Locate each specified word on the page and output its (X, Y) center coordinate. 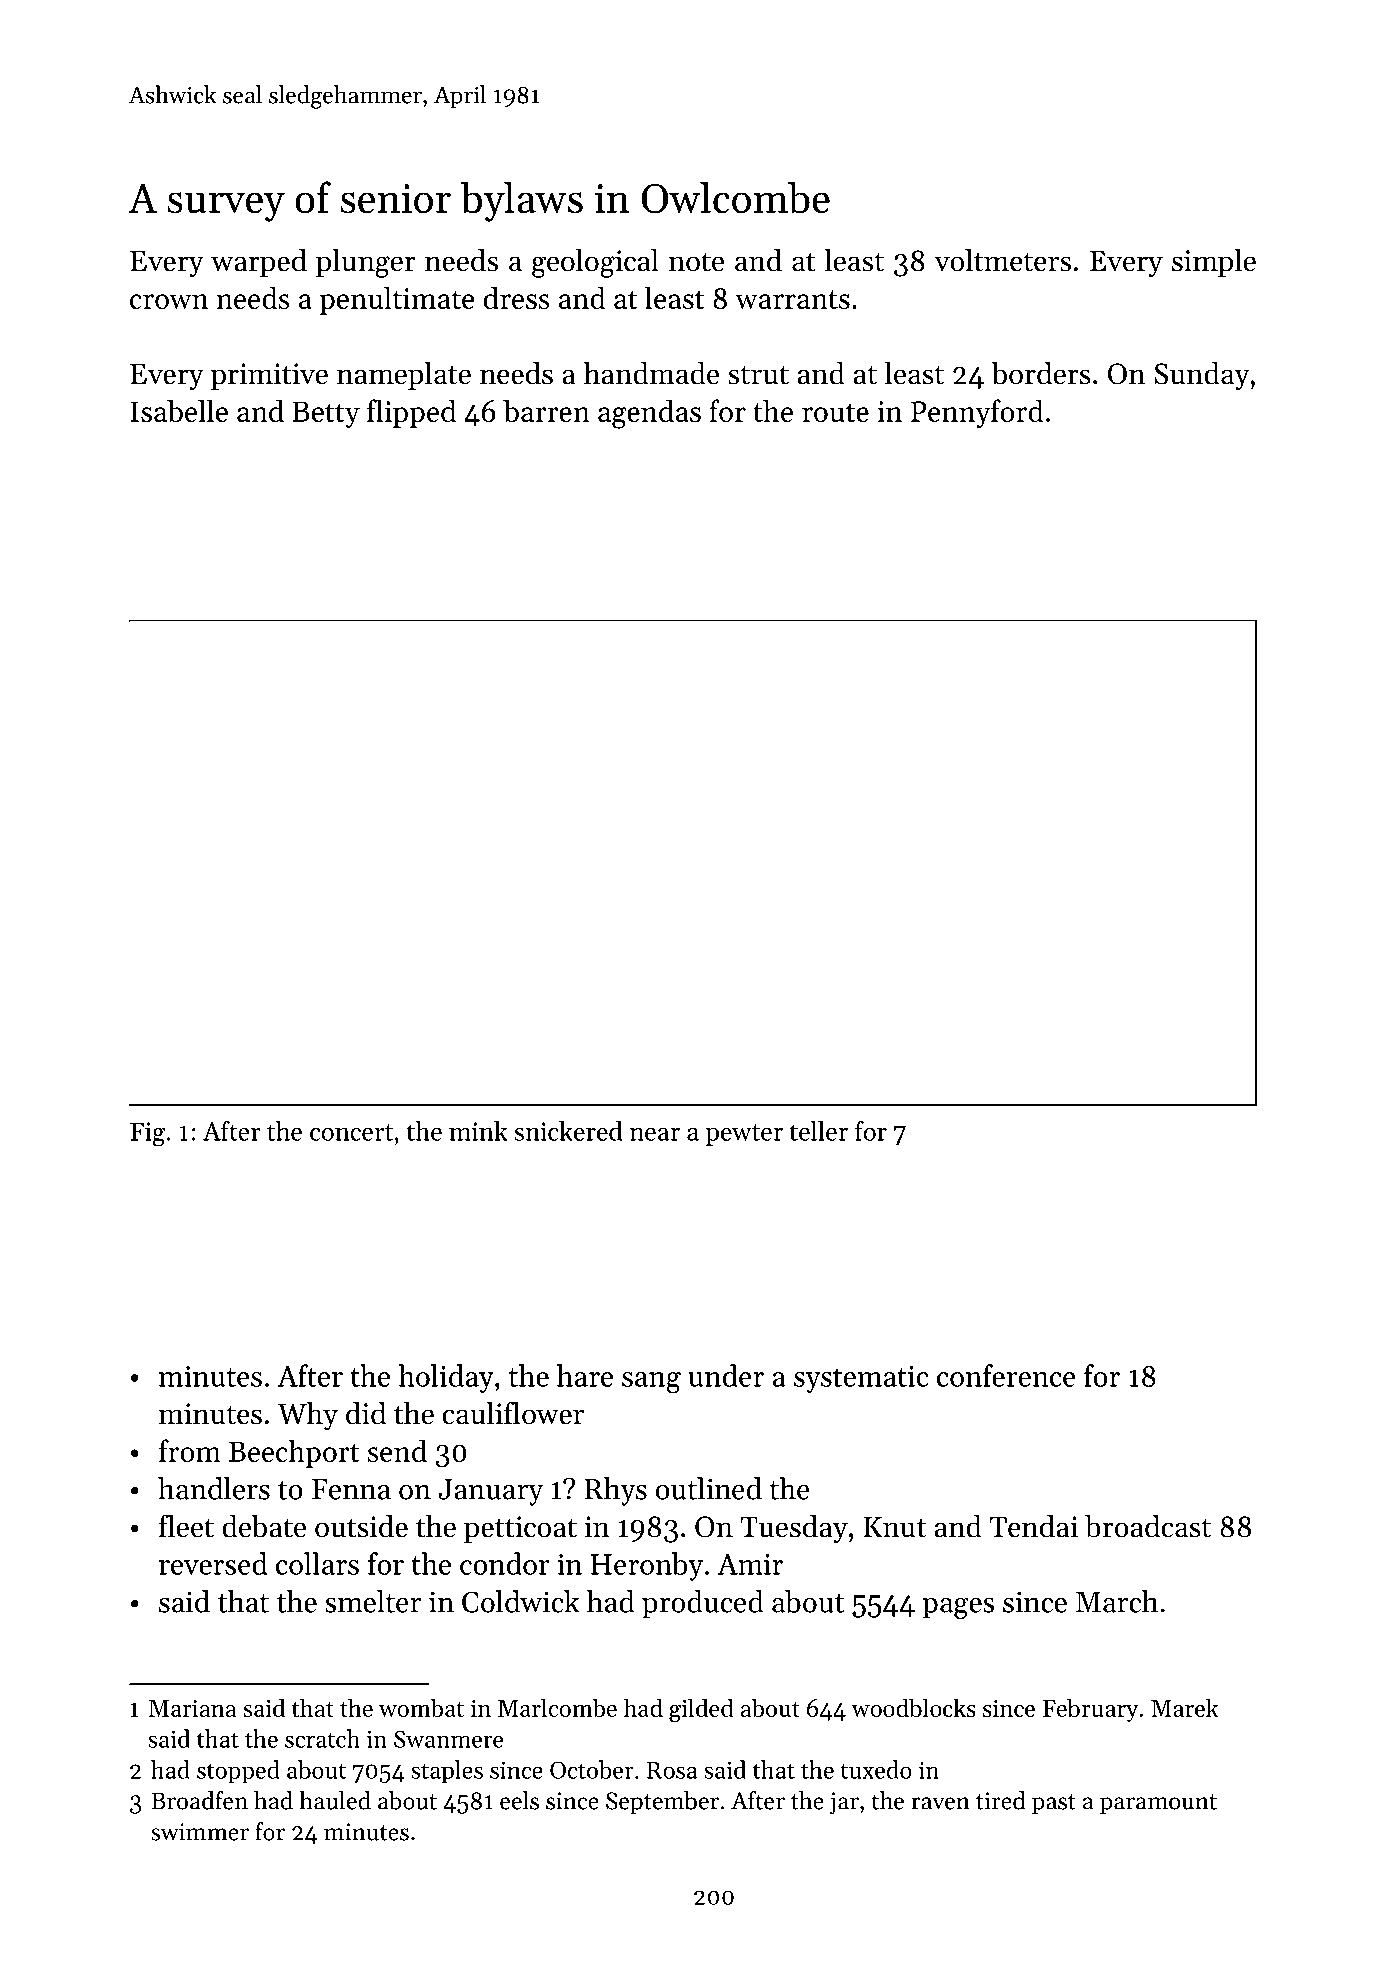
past (1054, 1804)
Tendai (1034, 1526)
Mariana (192, 1708)
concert (351, 1132)
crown (169, 301)
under (726, 1375)
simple (1214, 263)
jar (844, 1803)
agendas (649, 414)
